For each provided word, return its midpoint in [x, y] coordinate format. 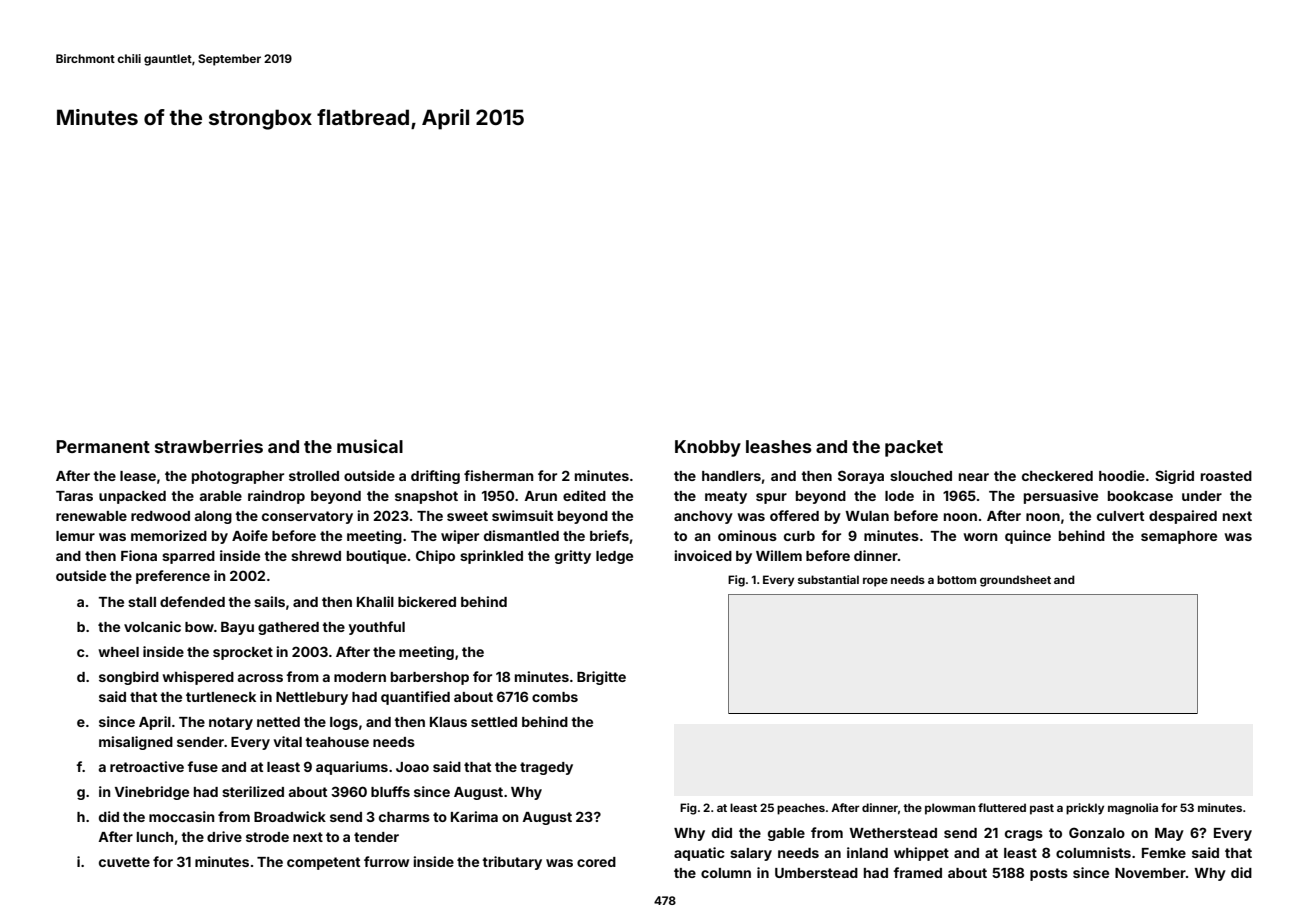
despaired [1183, 517]
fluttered [1002, 807]
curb [799, 536]
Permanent [103, 446]
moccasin [182, 816]
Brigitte [601, 678]
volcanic [152, 626]
